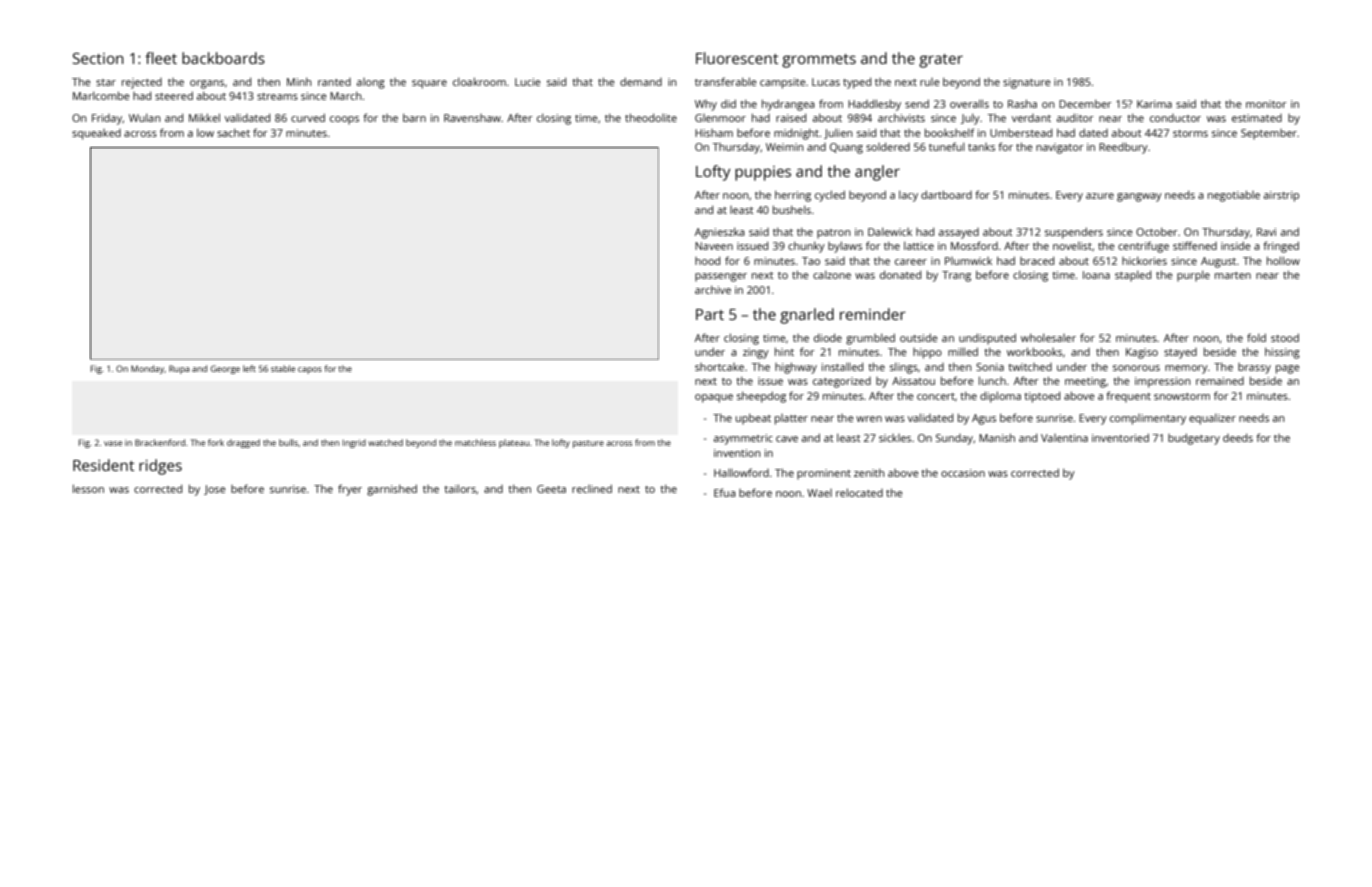 The image size is (1372, 887). Describe the element at coordinates (873, 314) in the screenshot. I see `reminder` at that location.
